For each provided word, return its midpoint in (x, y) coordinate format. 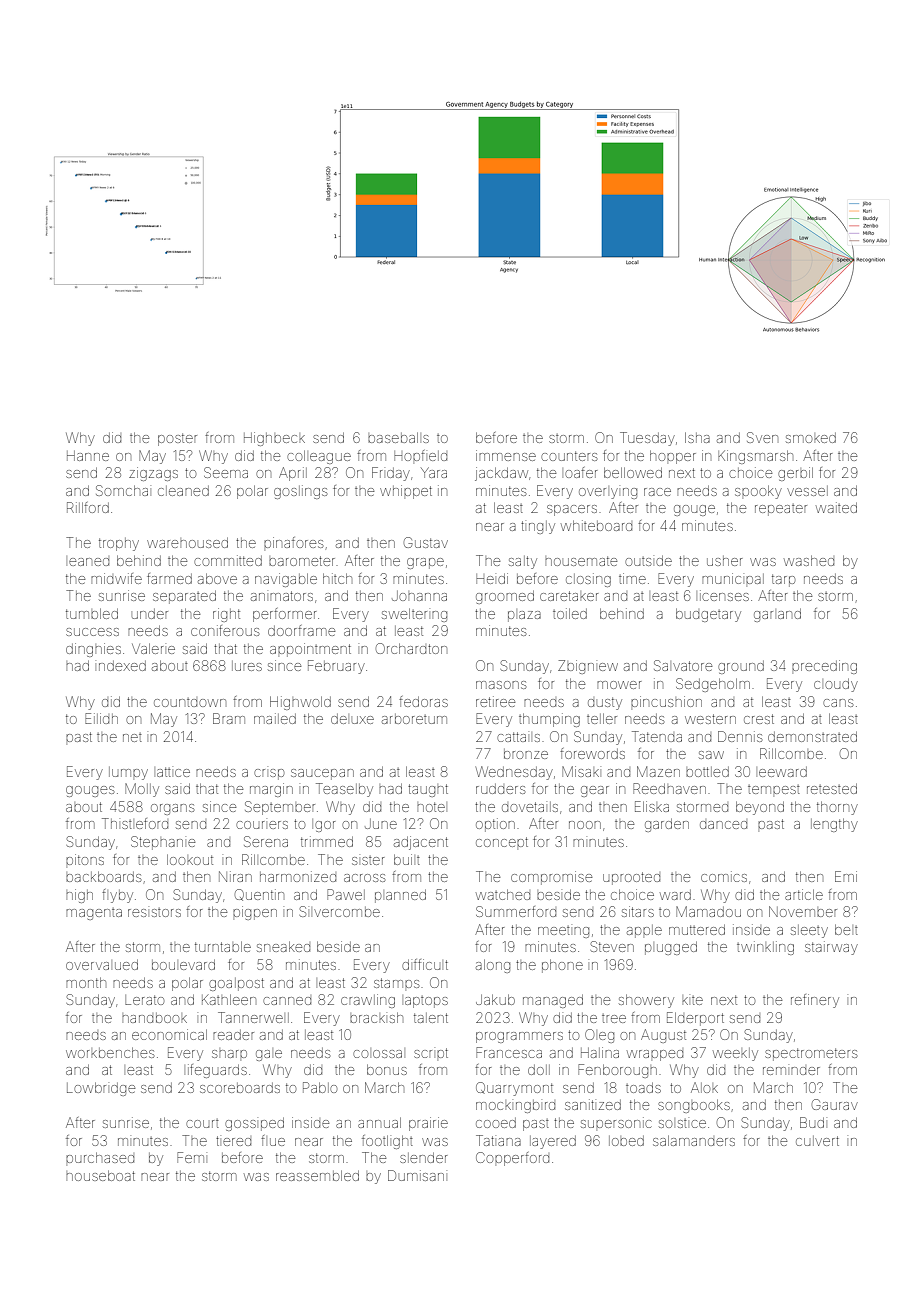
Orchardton (411, 648)
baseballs (398, 438)
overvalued (102, 965)
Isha (697, 437)
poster (177, 439)
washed (809, 561)
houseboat (100, 1176)
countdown (190, 702)
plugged (671, 948)
